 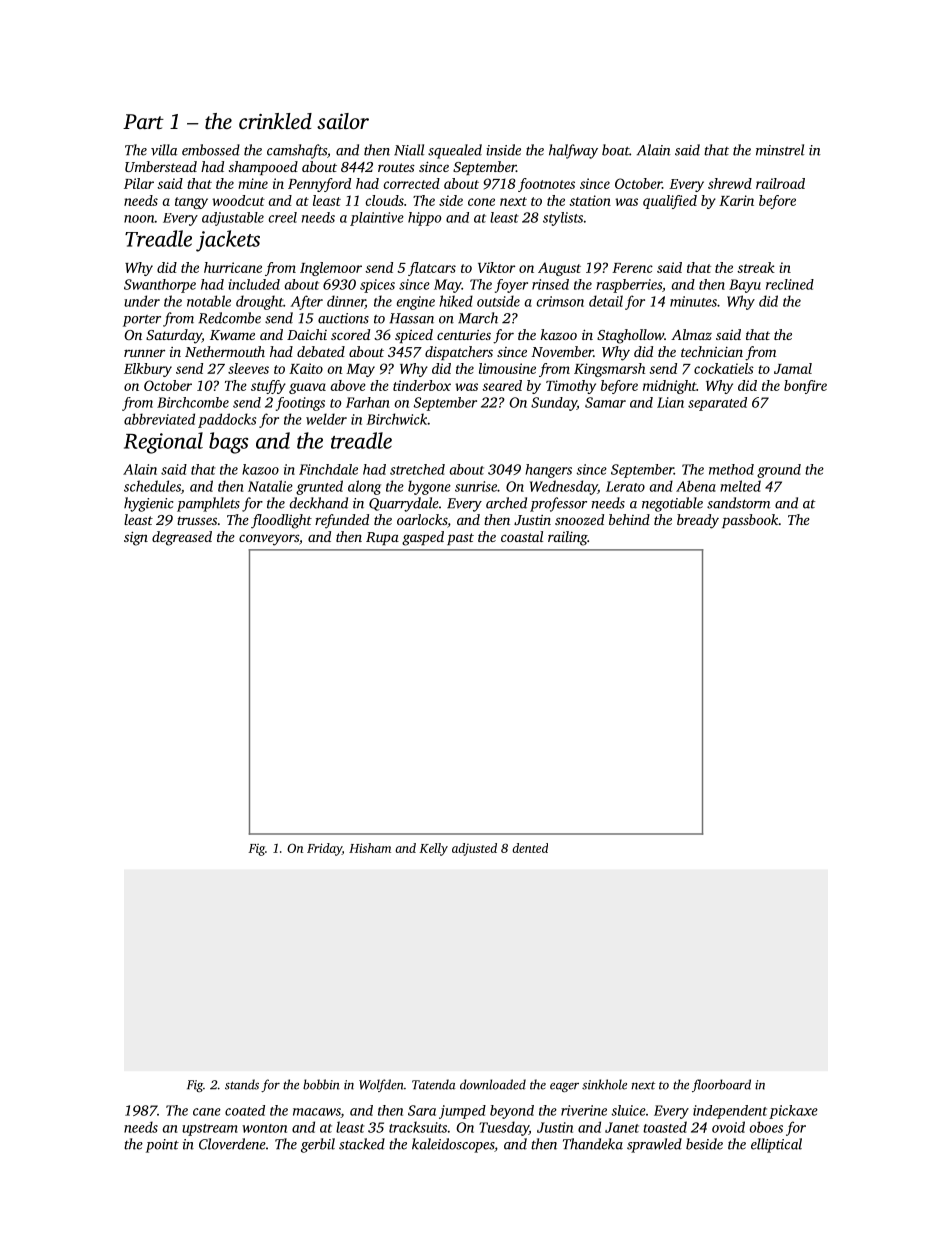 I want to click on passbook, so click(x=750, y=521).
